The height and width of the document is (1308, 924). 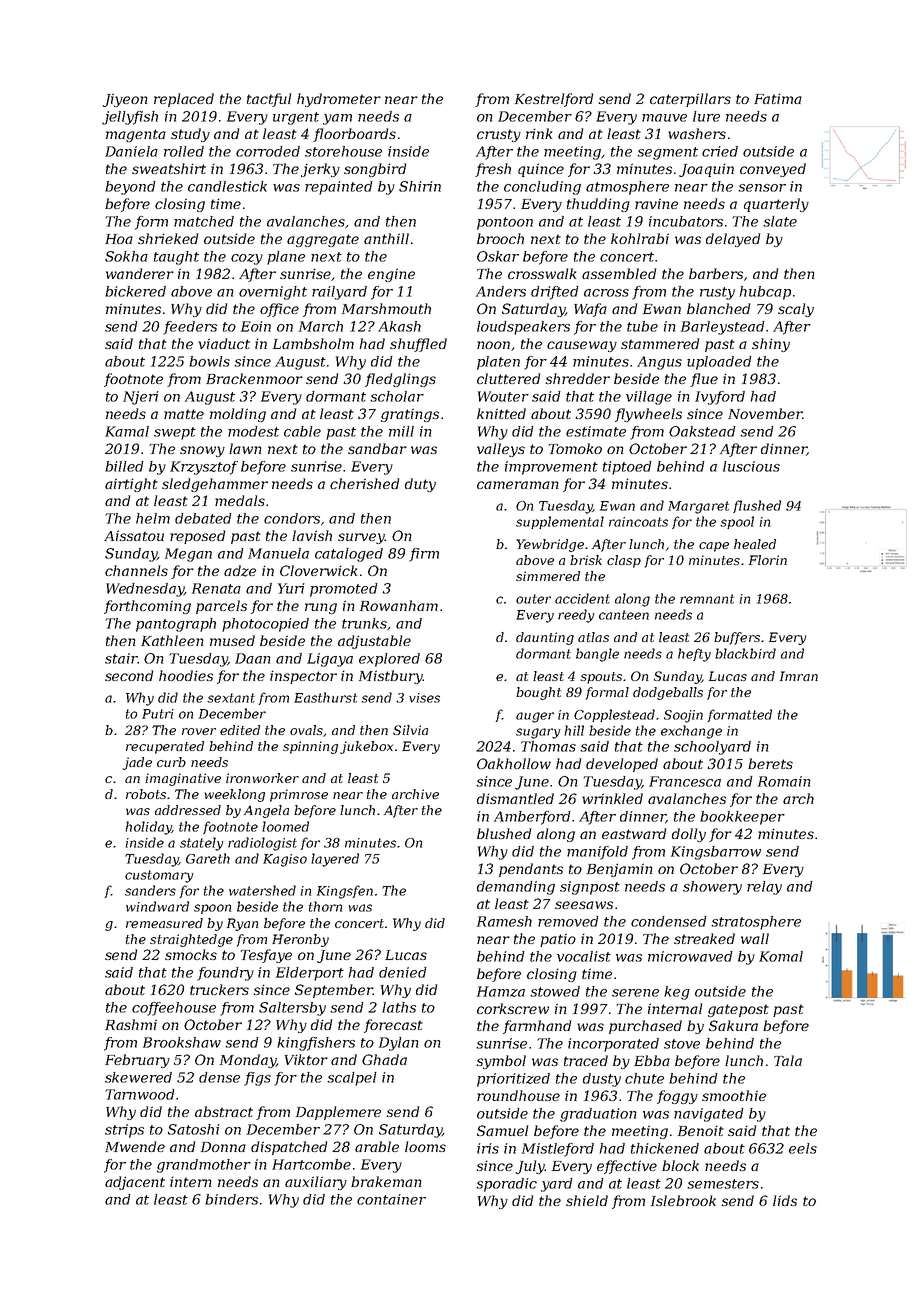 What do you see at coordinates (125, 100) in the document?
I see `Jiyeon` at bounding box center [125, 100].
